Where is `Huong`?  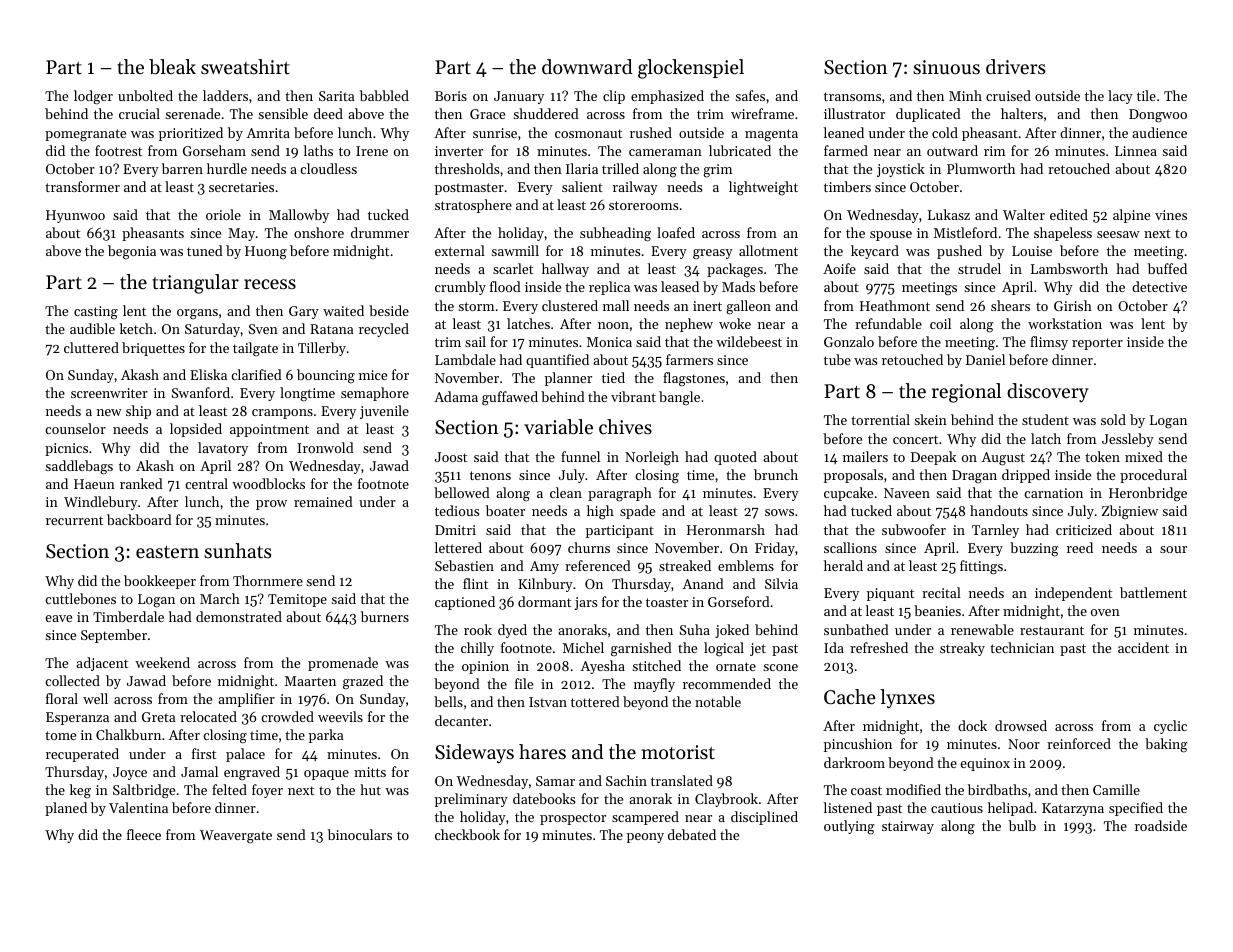 Huong is located at coordinates (266, 252).
